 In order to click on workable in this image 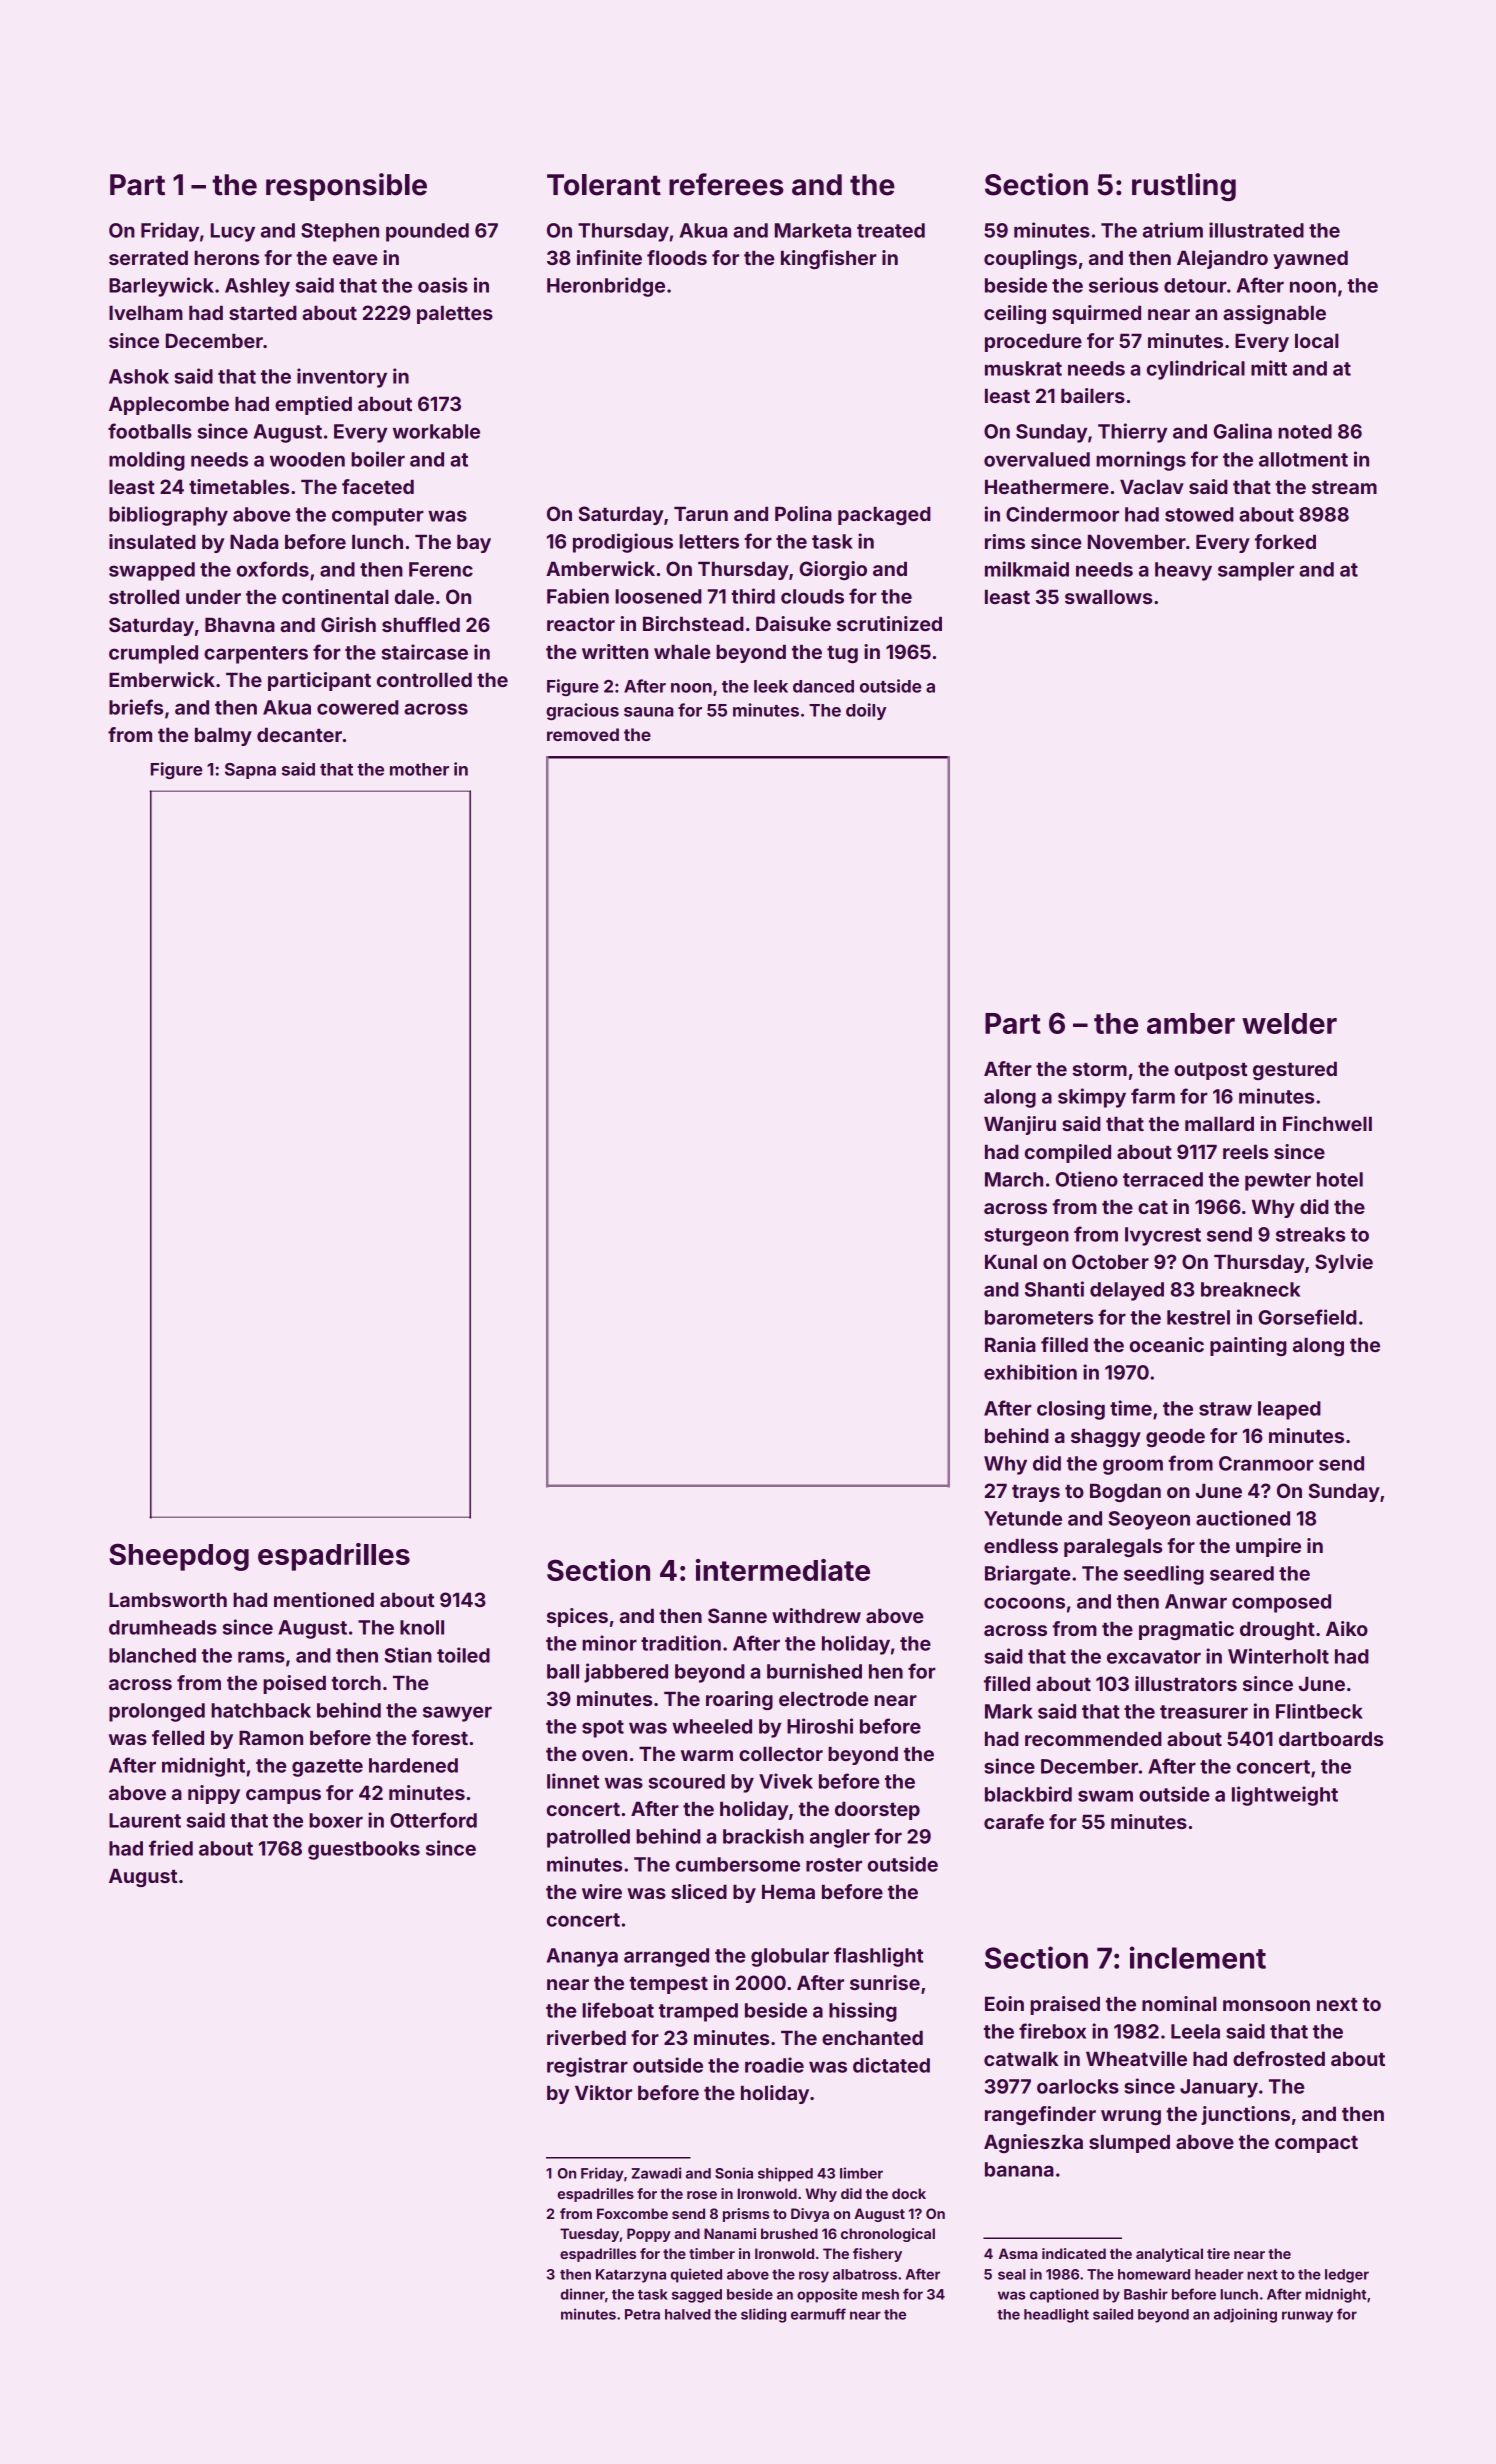, I will do `click(436, 431)`.
